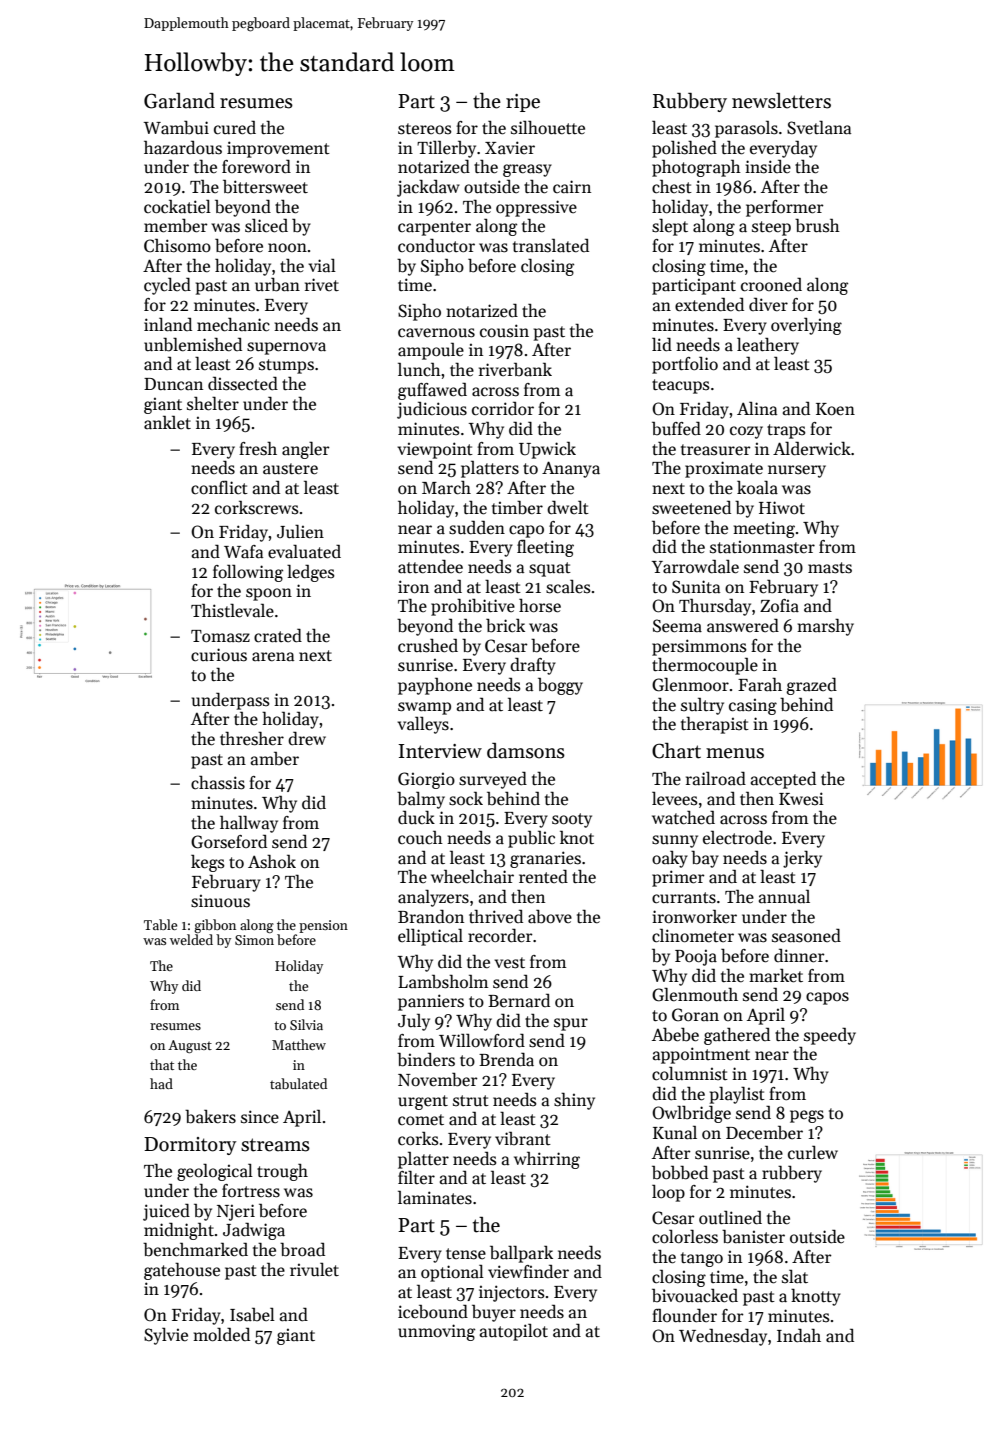 The image size is (1001, 1450). What do you see at coordinates (286, 348) in the screenshot?
I see `supernova` at bounding box center [286, 348].
